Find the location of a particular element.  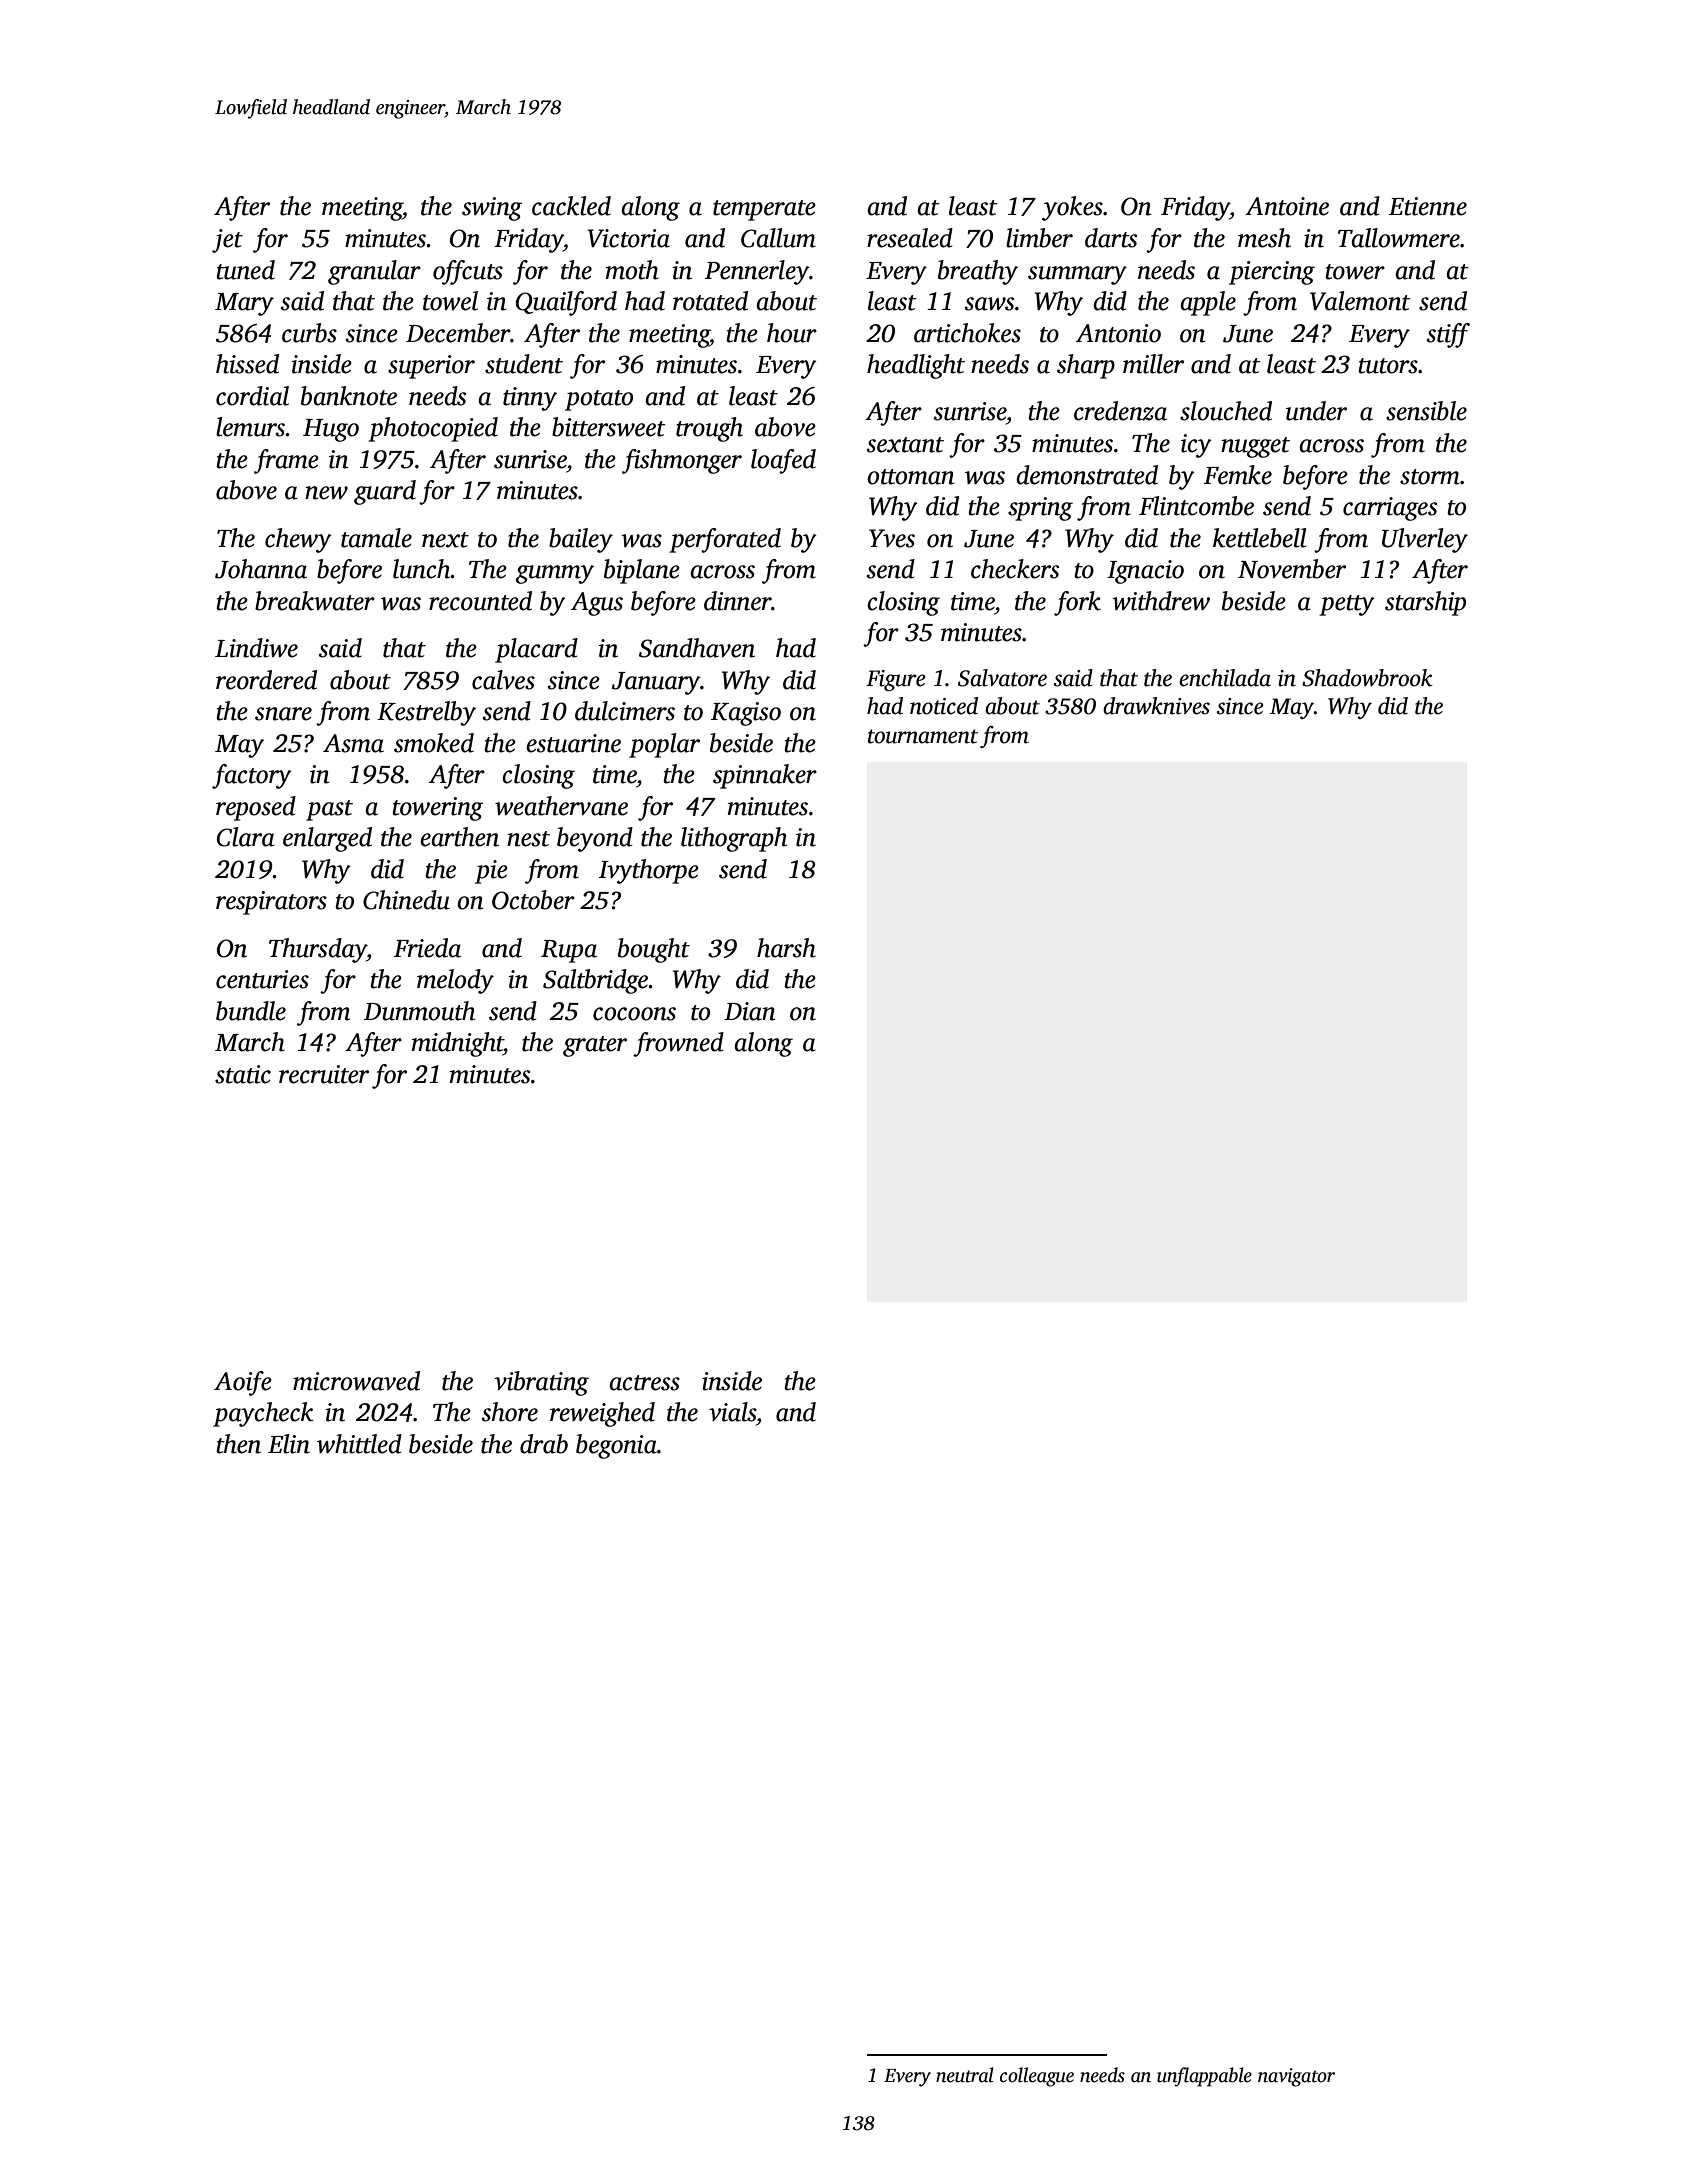

Elin is located at coordinates (289, 1444).
